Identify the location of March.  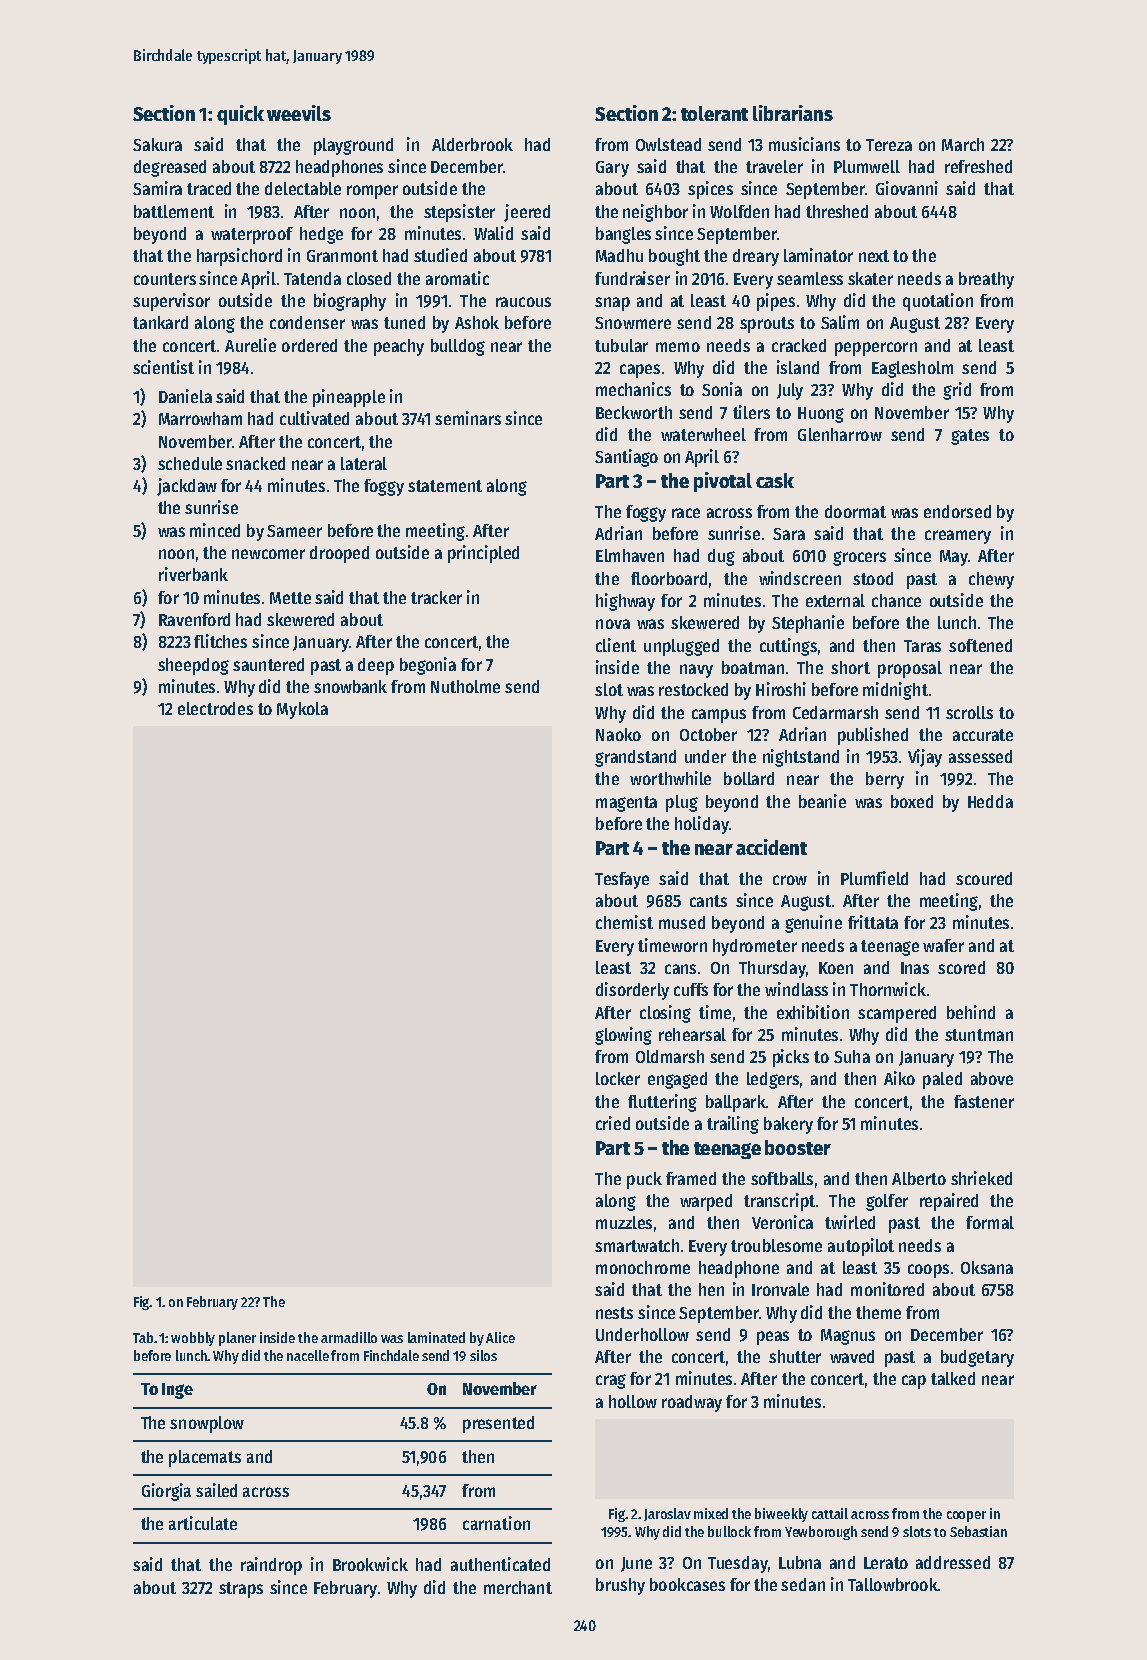
(963, 144).
